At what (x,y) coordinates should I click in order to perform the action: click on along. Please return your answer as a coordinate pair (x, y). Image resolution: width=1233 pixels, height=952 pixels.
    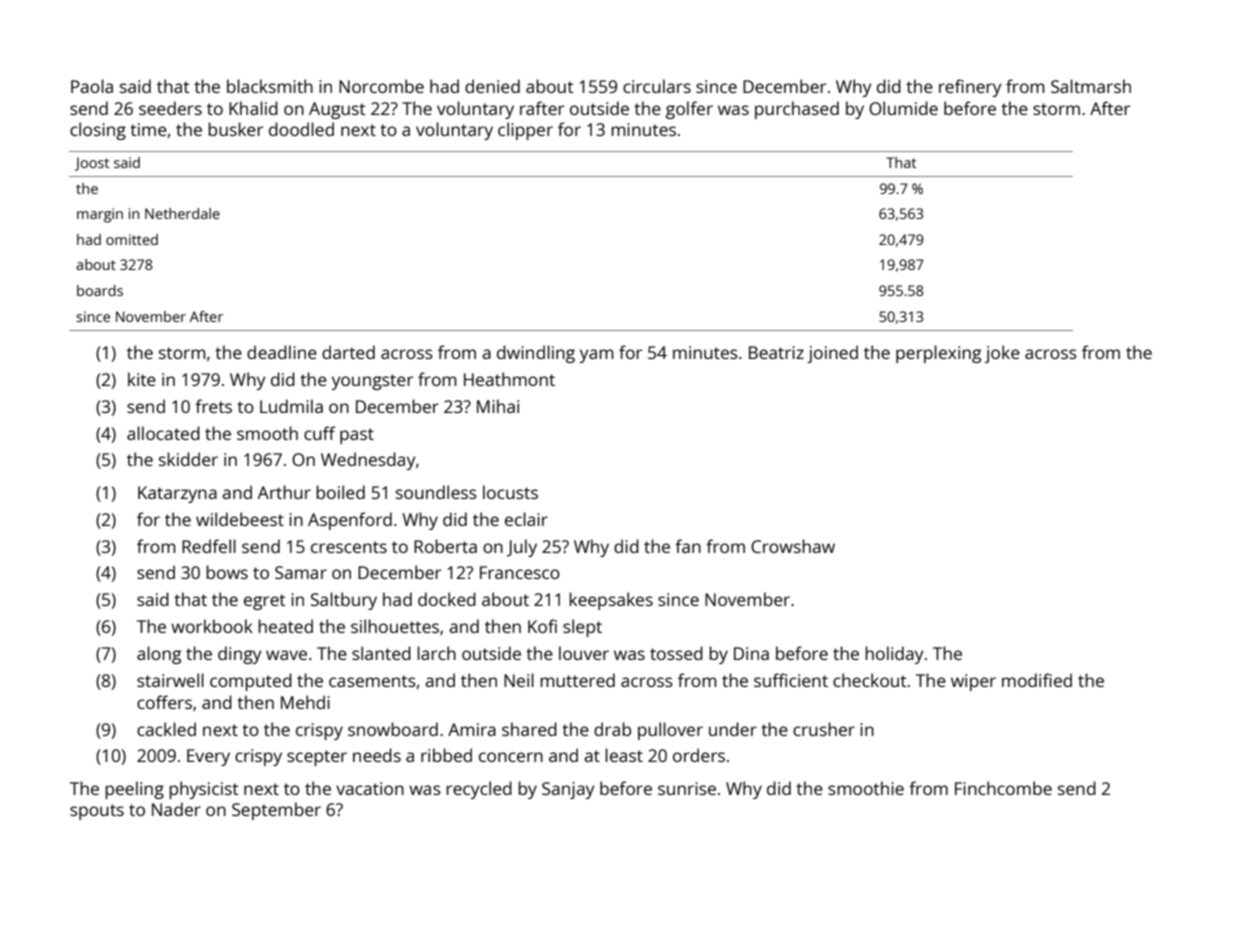
    Looking at the image, I should click on (159, 655).
